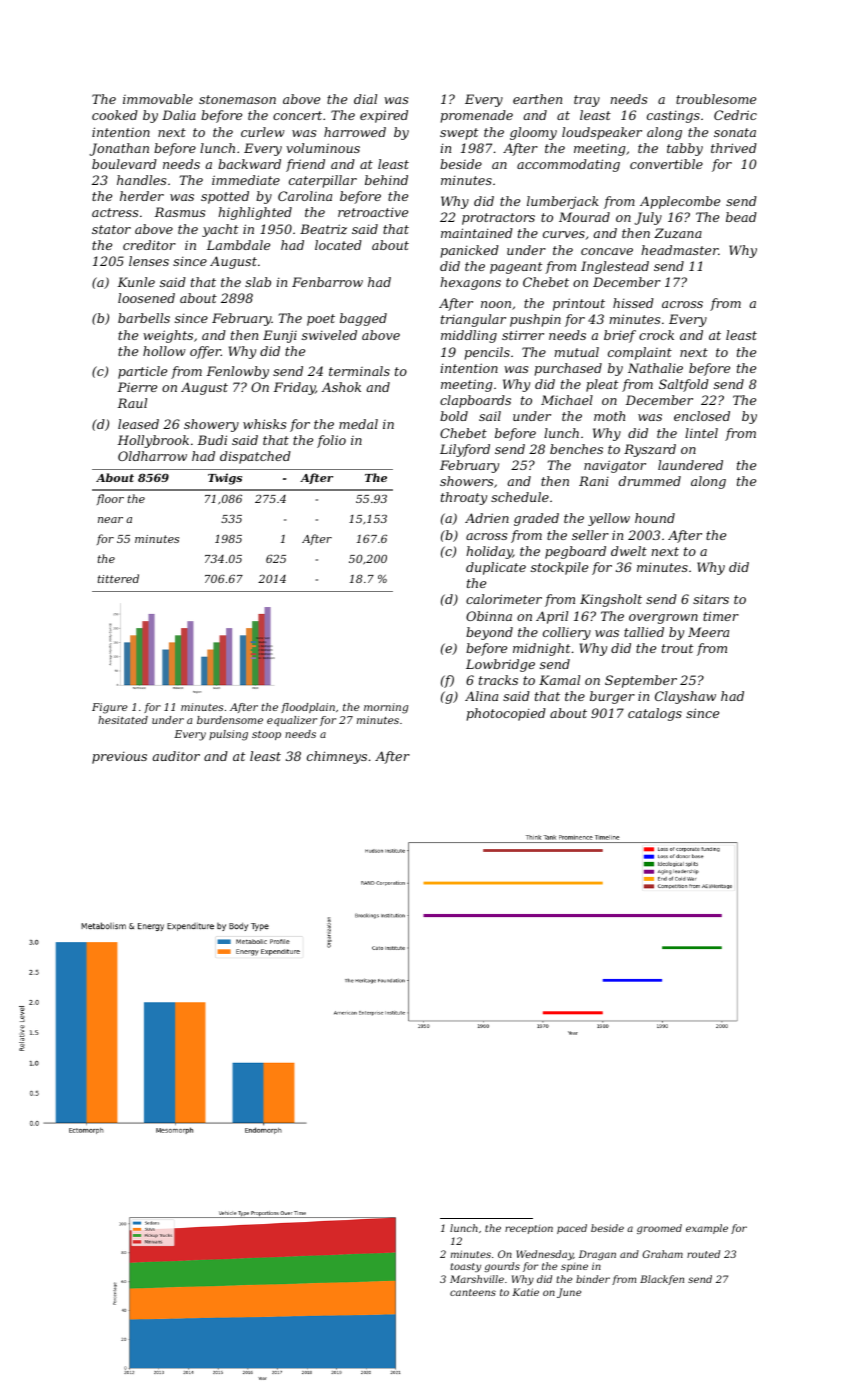  Describe the element at coordinates (655, 714) in the screenshot. I see `catalogs` at that location.
